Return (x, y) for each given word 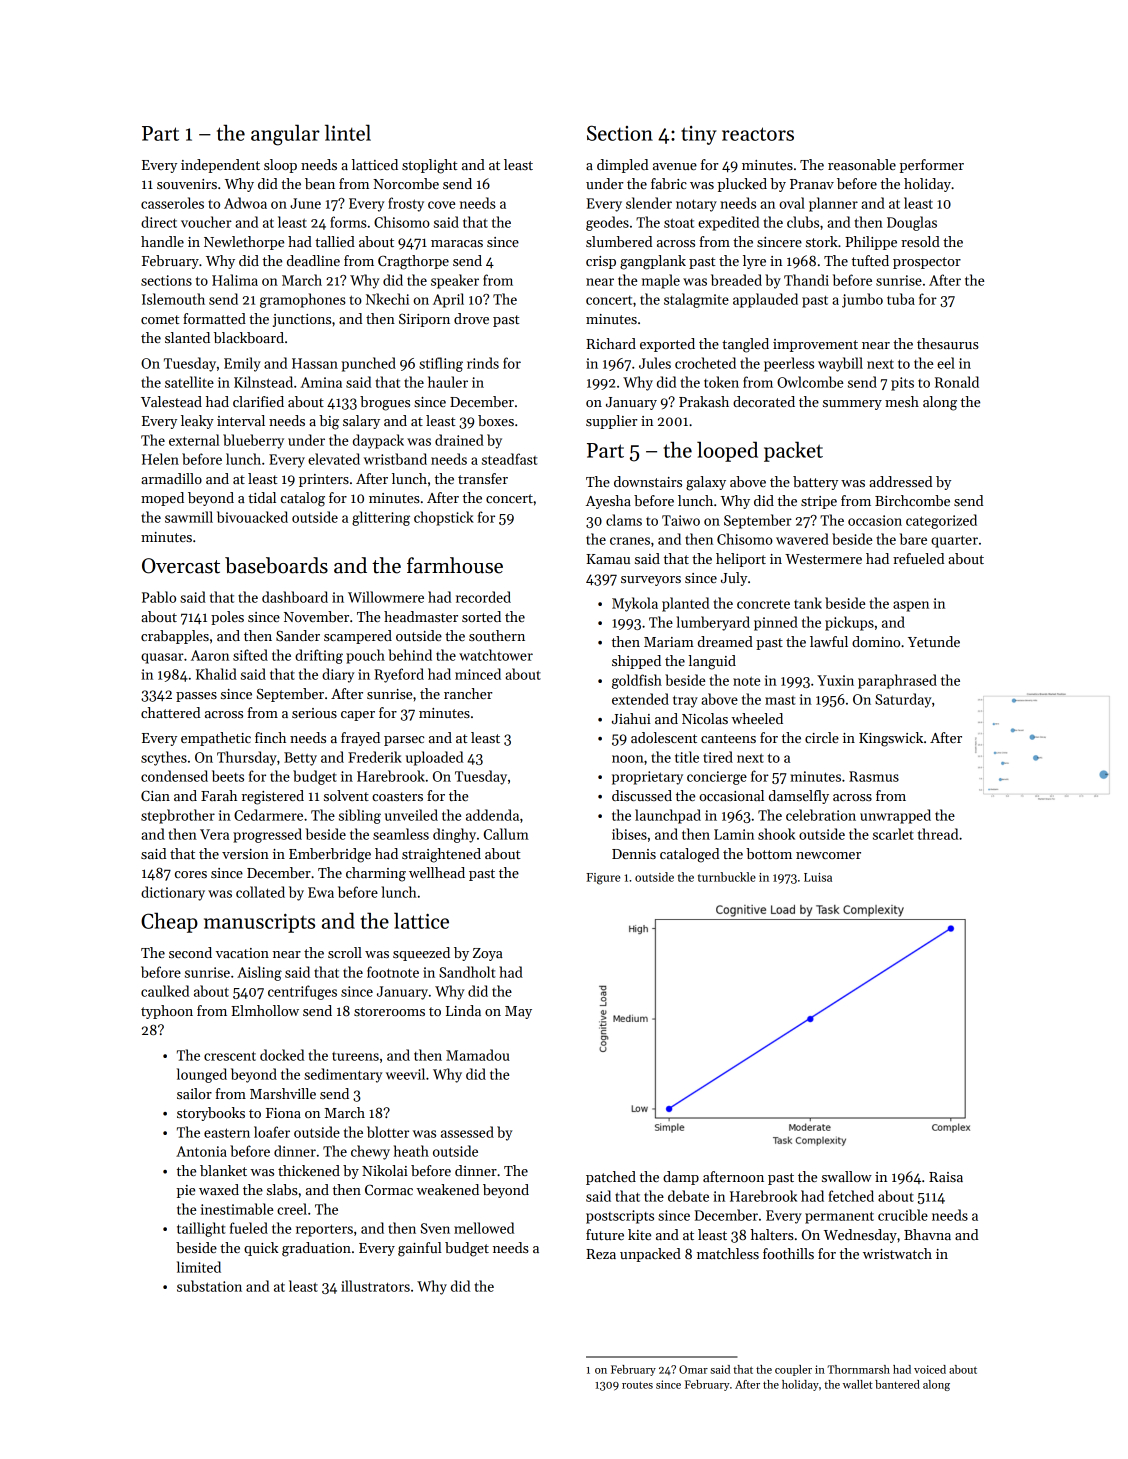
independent (220, 166)
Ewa (321, 892)
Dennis (634, 854)
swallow (847, 1176)
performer (932, 166)
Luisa (818, 877)
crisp (601, 262)
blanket (223, 1170)
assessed (467, 1132)
